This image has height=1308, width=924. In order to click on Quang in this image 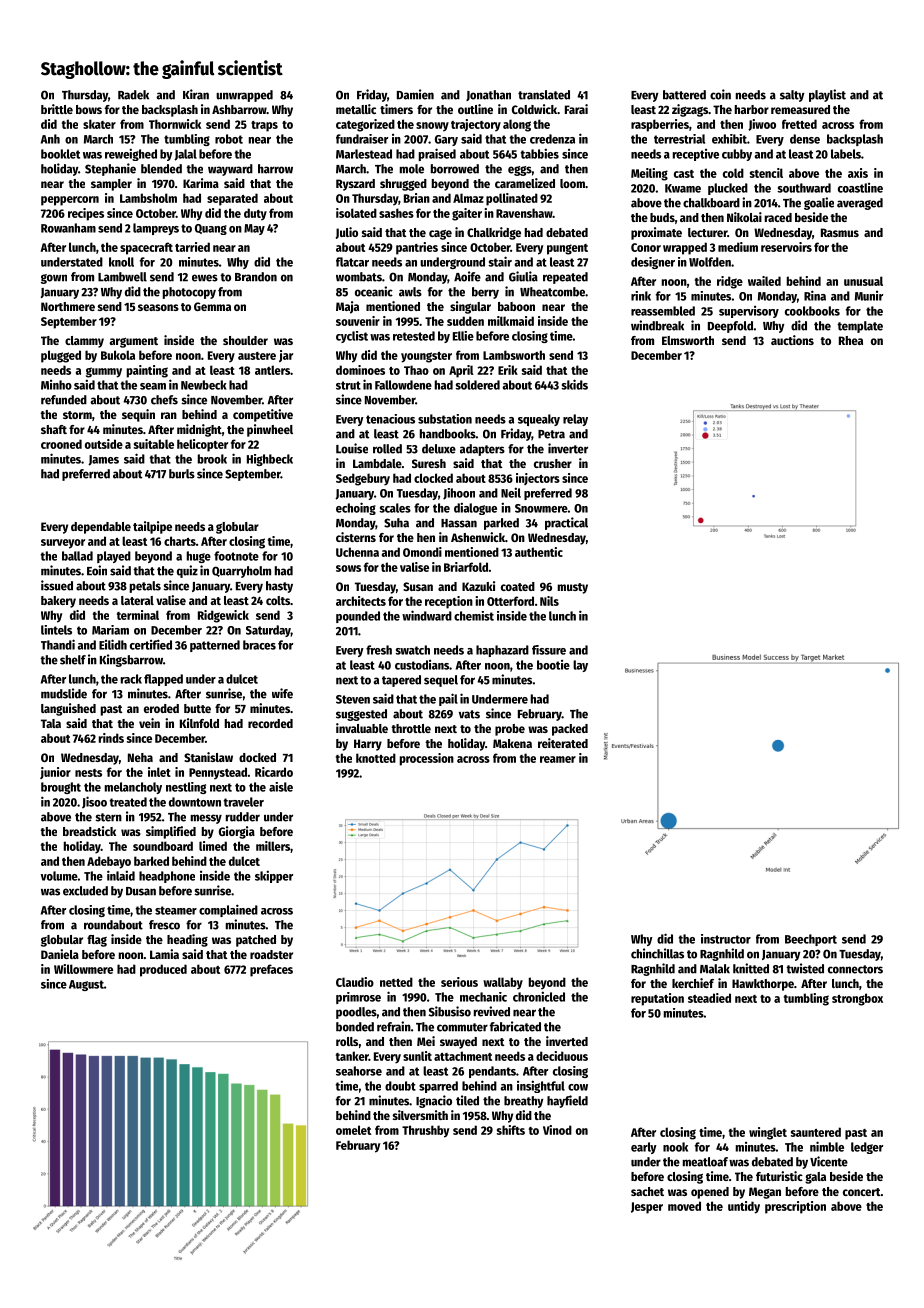, I will do `click(211, 229)`.
